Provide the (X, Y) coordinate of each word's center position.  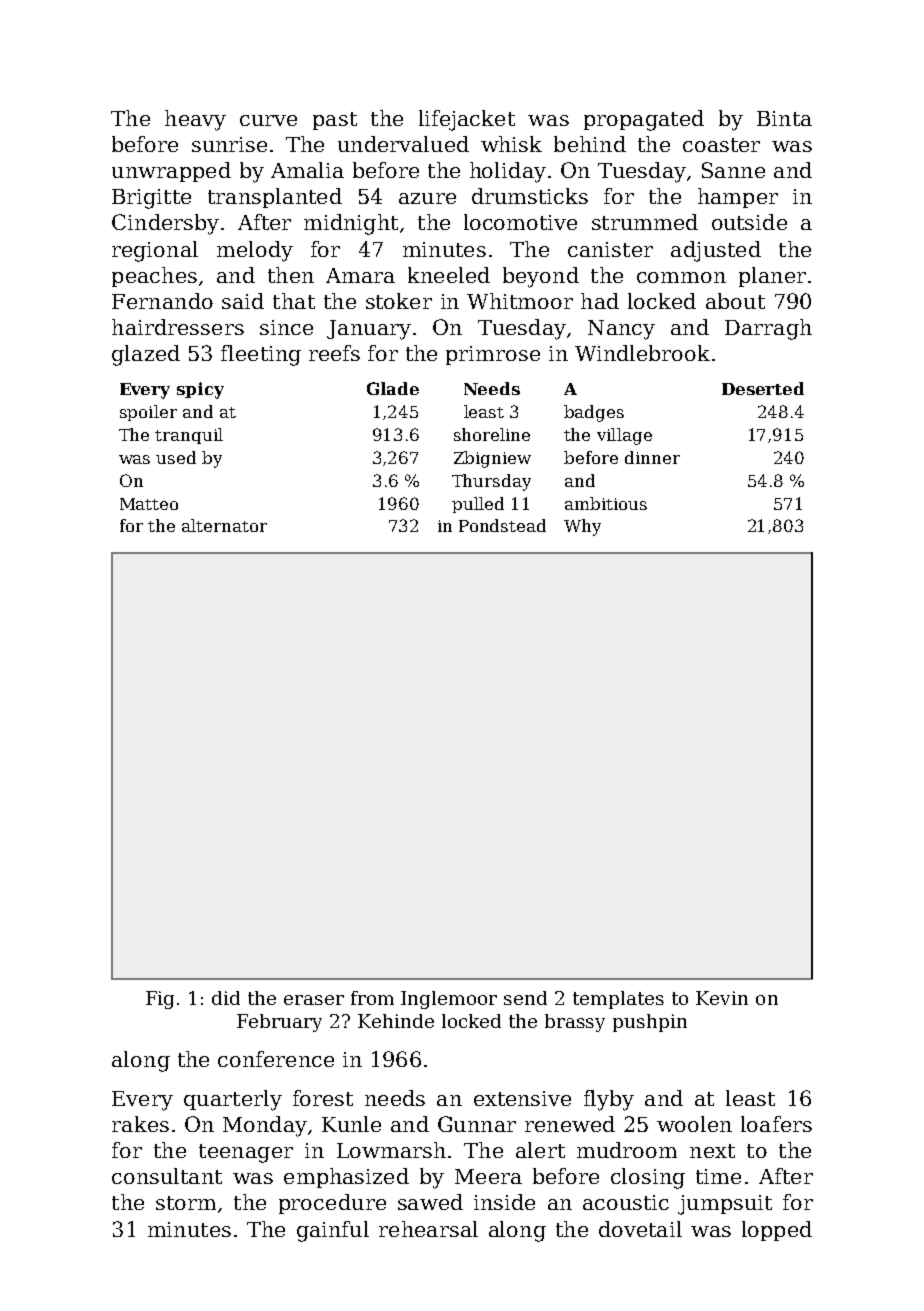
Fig (160, 1000)
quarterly (233, 1100)
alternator (224, 525)
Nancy (621, 330)
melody (255, 251)
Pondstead (502, 525)
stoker (399, 301)
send (525, 998)
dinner (652, 457)
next (712, 1151)
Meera (488, 1176)
